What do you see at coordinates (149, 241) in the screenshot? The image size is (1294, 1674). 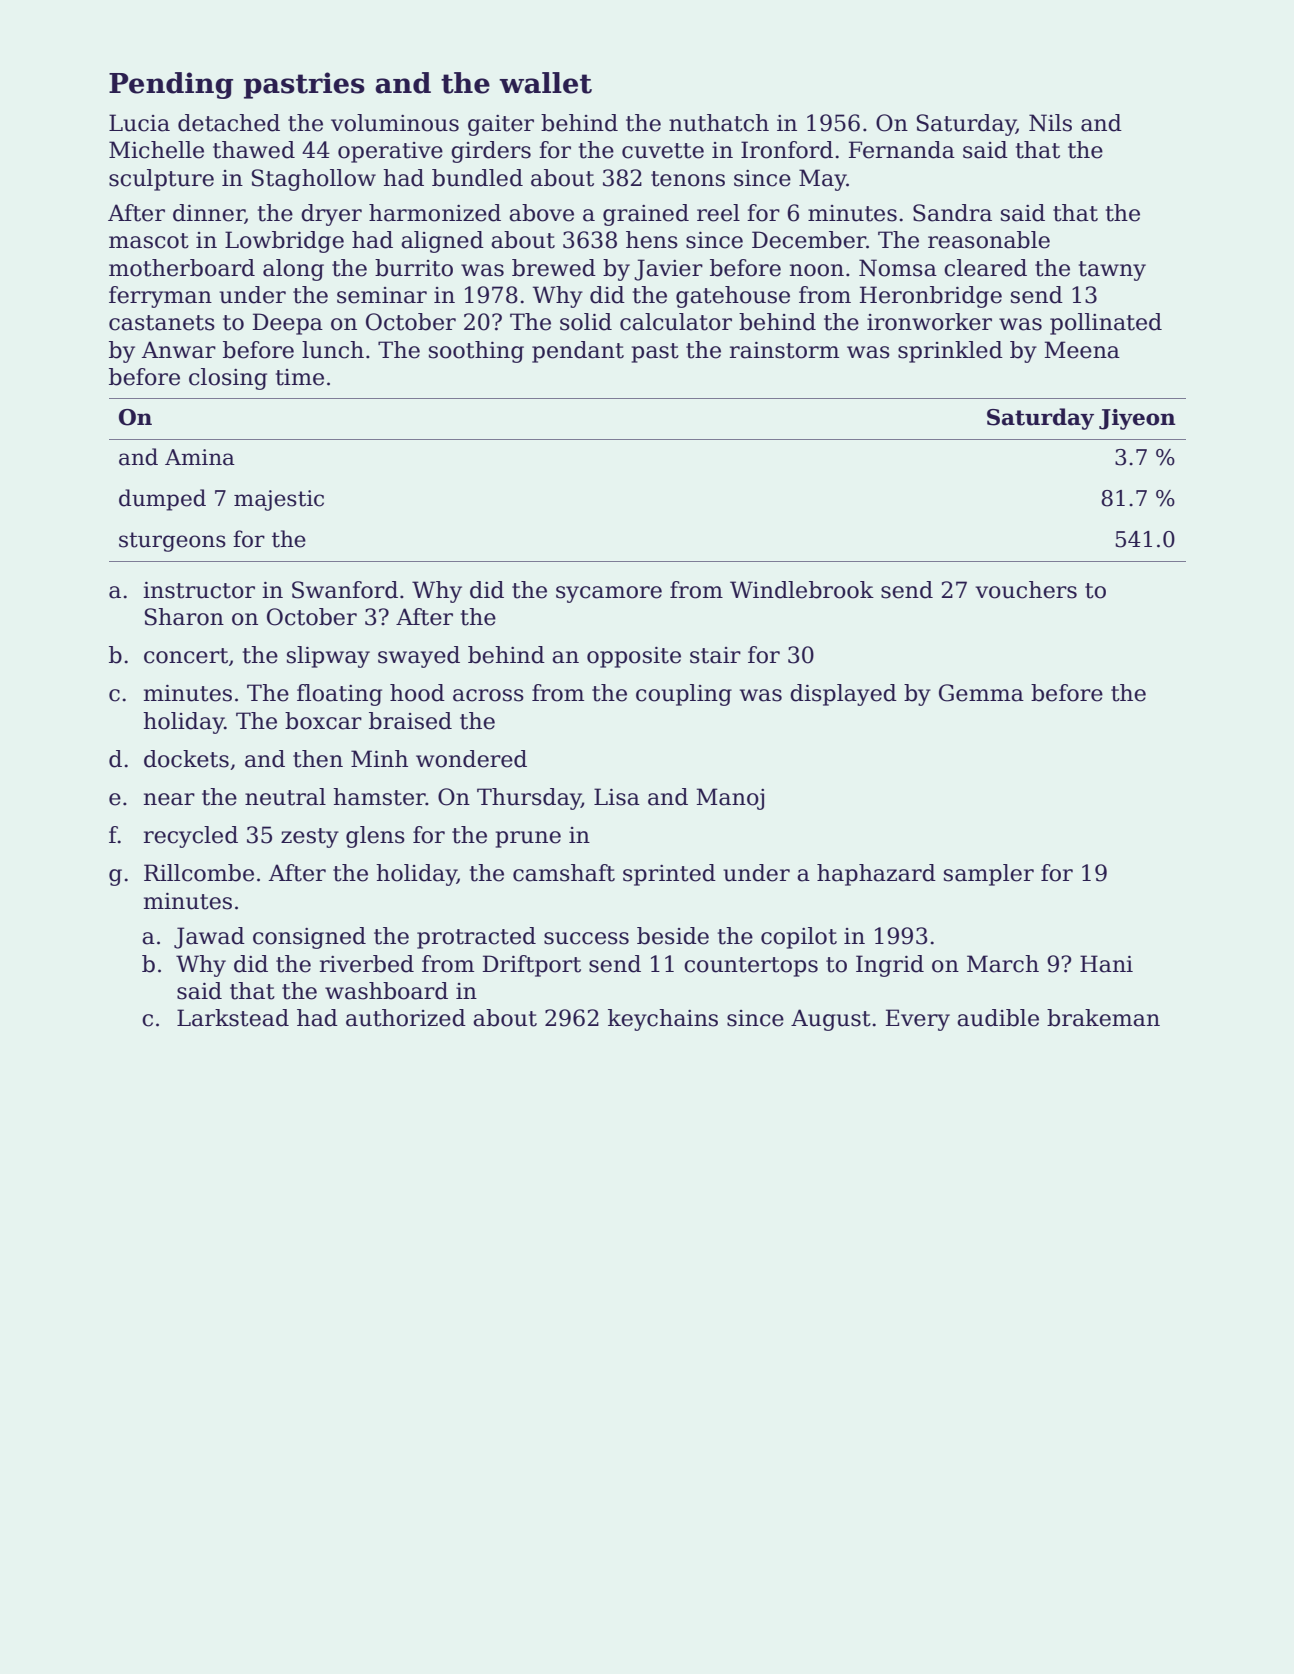 I see `mascot` at bounding box center [149, 241].
